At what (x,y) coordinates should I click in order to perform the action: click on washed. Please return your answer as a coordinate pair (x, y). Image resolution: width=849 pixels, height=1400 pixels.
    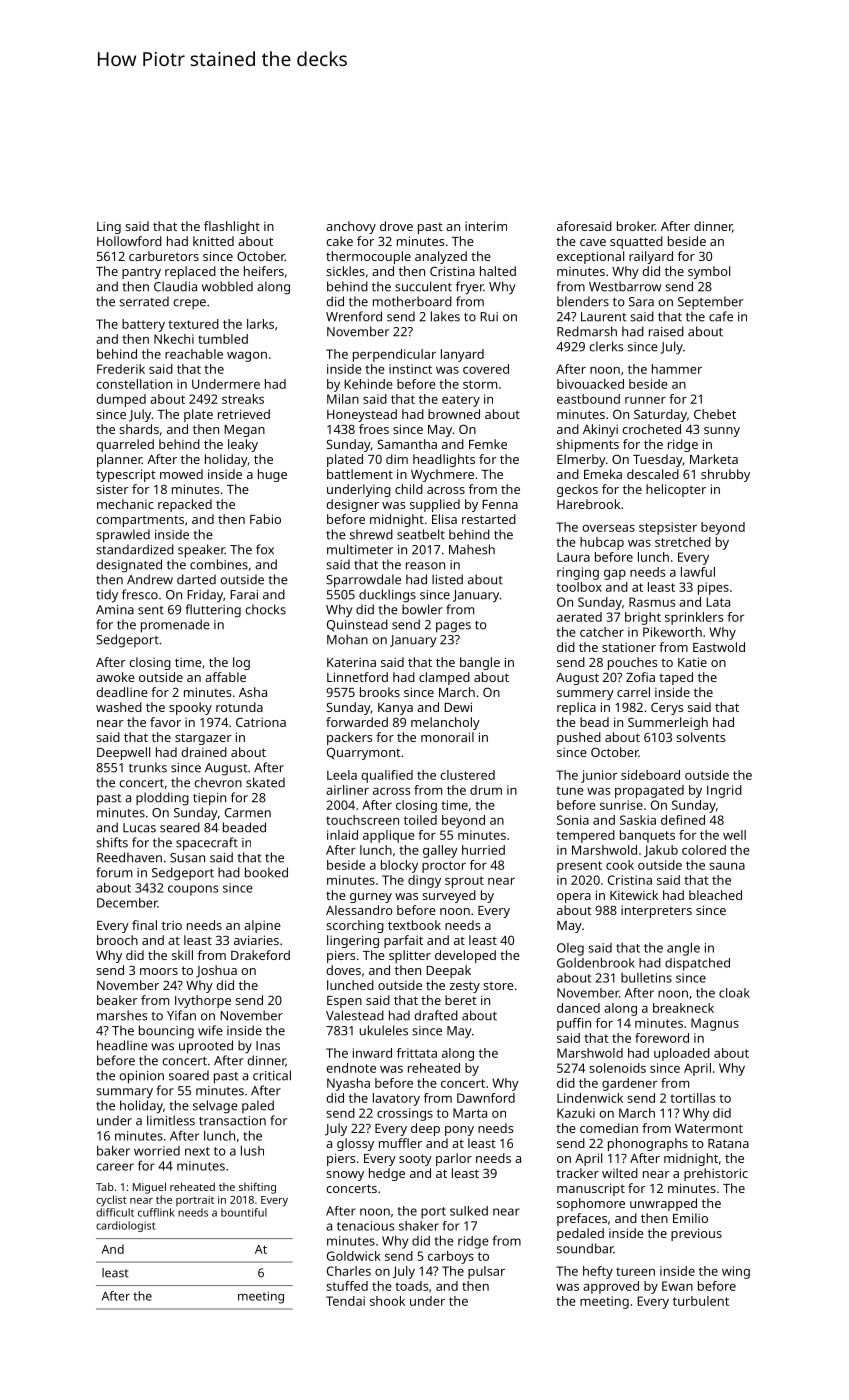
    Looking at the image, I should click on (119, 707).
